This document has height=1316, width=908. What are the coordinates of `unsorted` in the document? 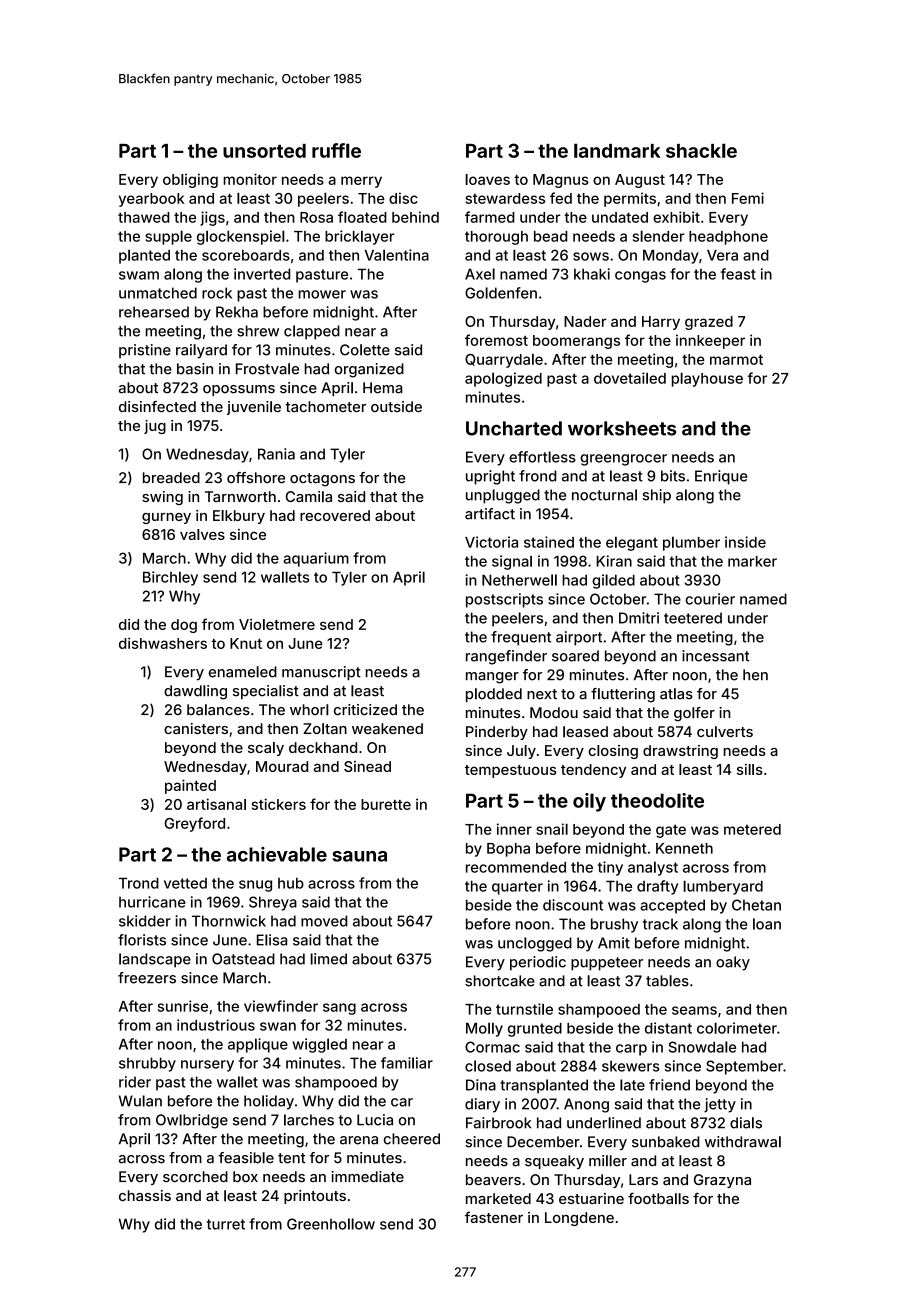 It's located at (264, 151).
